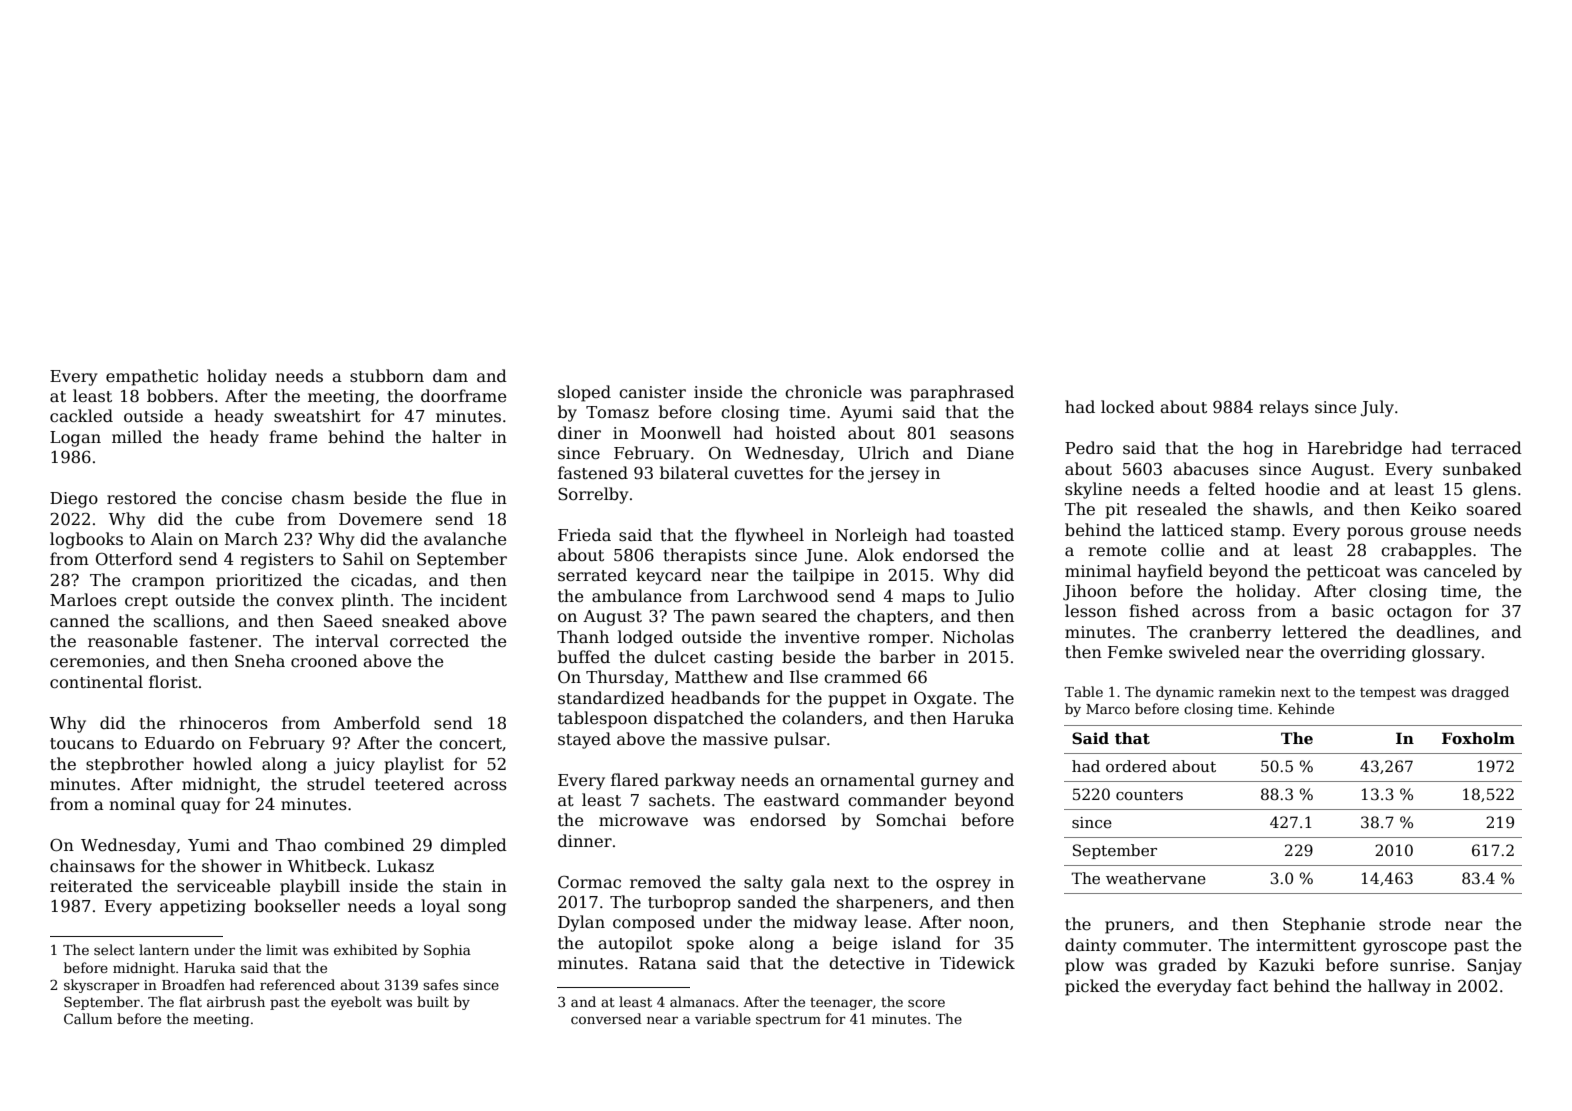 The width and height of the page is (1572, 1111). What do you see at coordinates (863, 677) in the page?
I see `crammed` at bounding box center [863, 677].
